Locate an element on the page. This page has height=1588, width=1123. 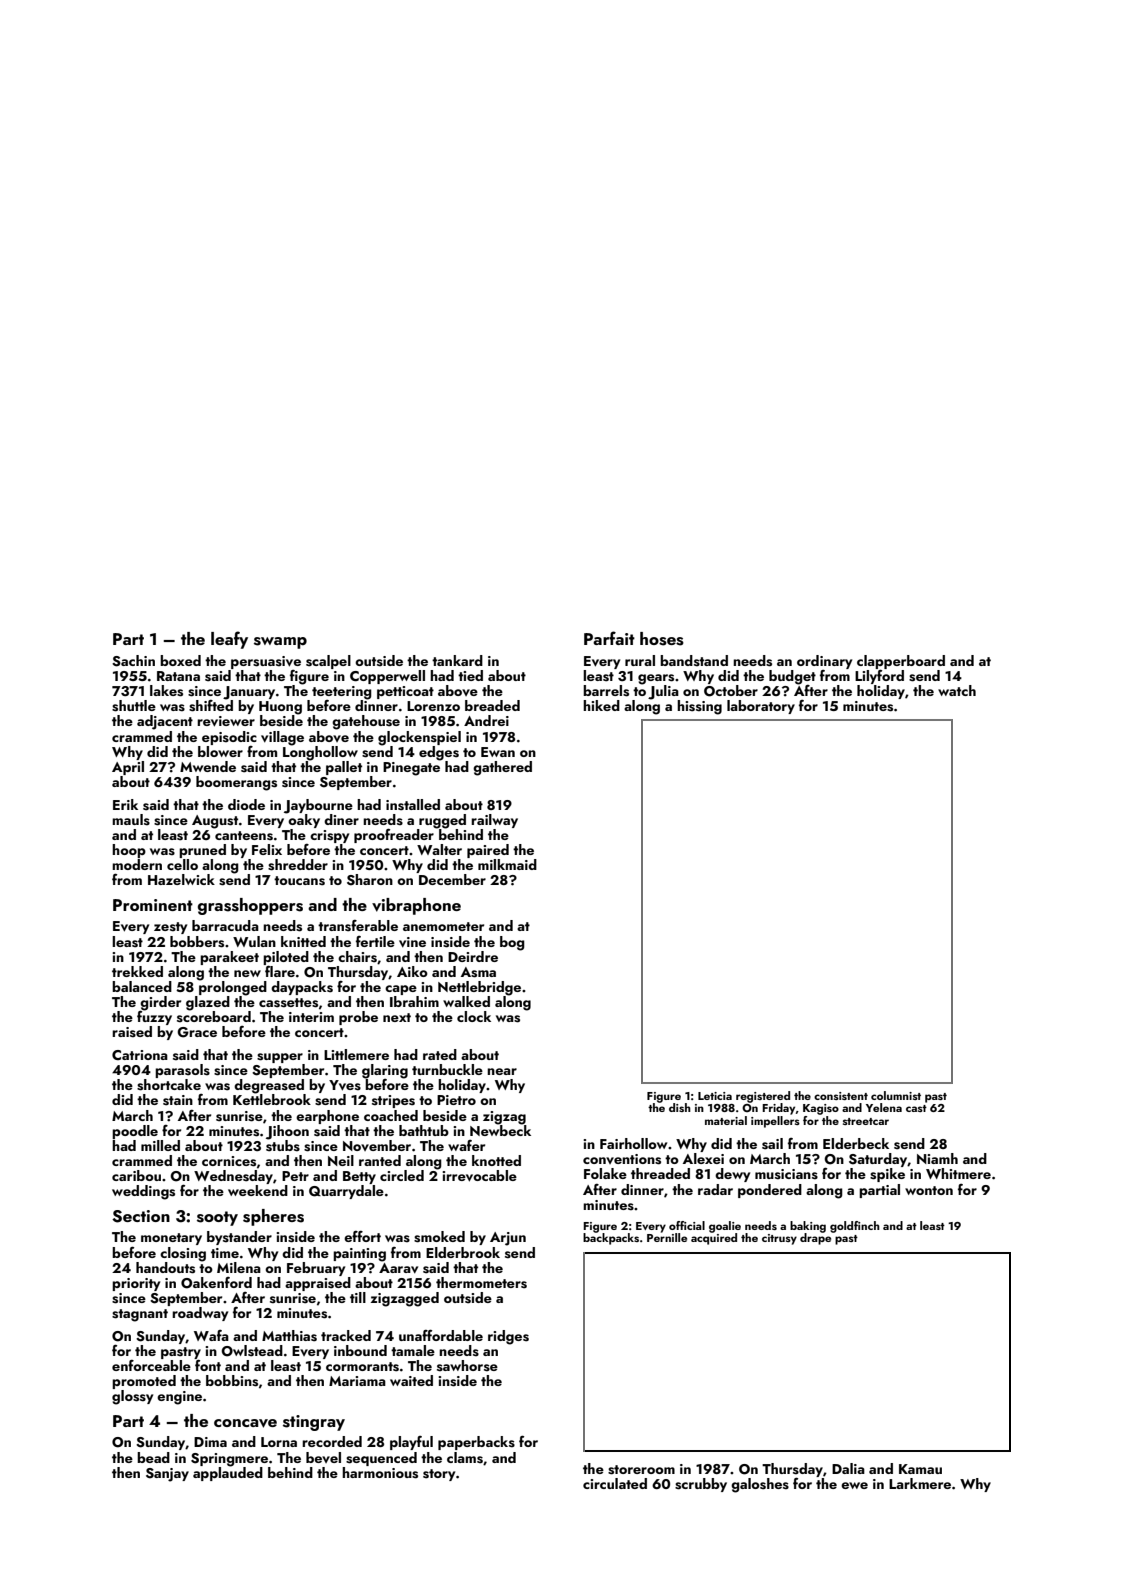
cast is located at coordinates (916, 1108).
